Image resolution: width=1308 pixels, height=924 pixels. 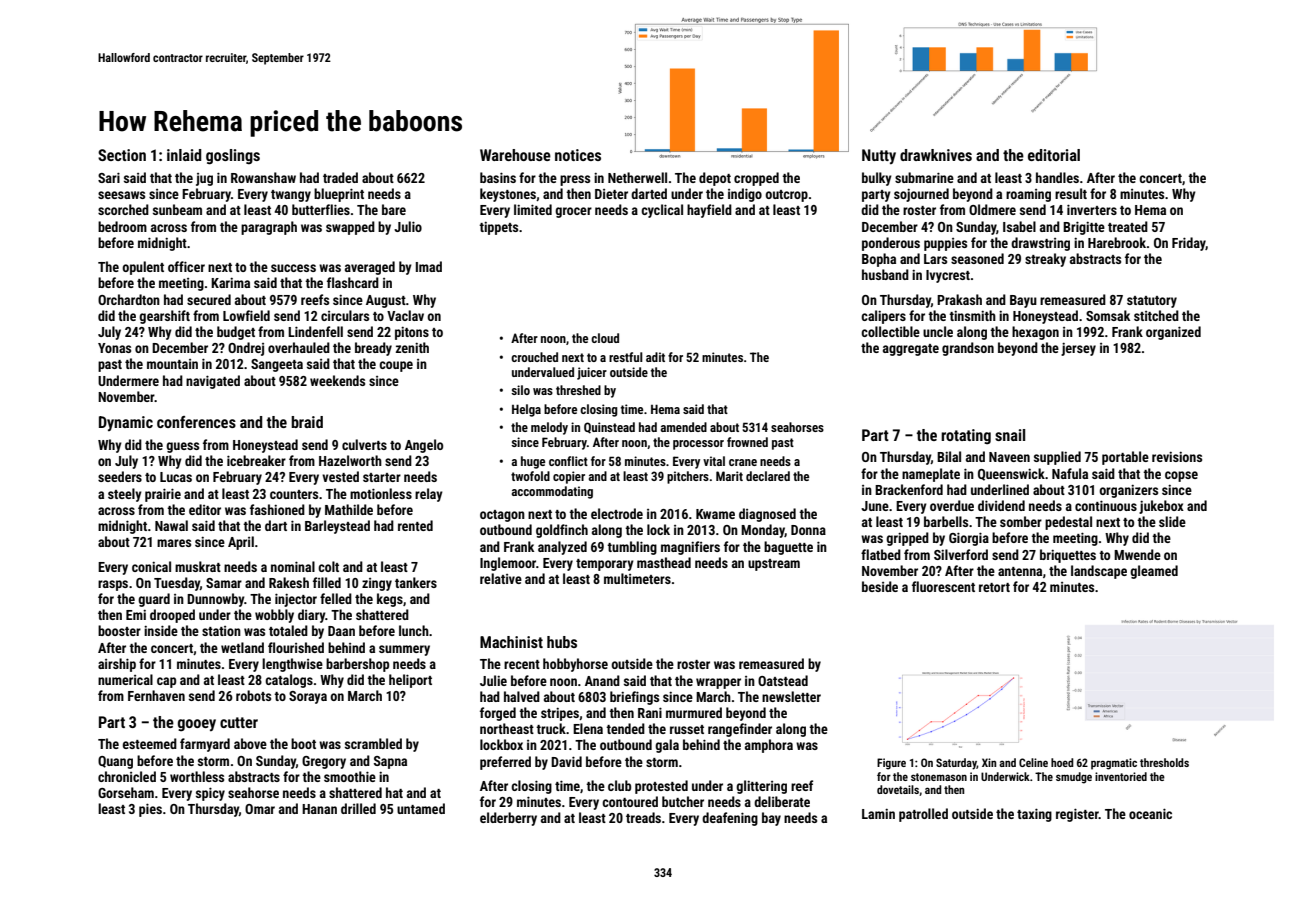 What do you see at coordinates (936, 155) in the page?
I see `drawknives` at bounding box center [936, 155].
